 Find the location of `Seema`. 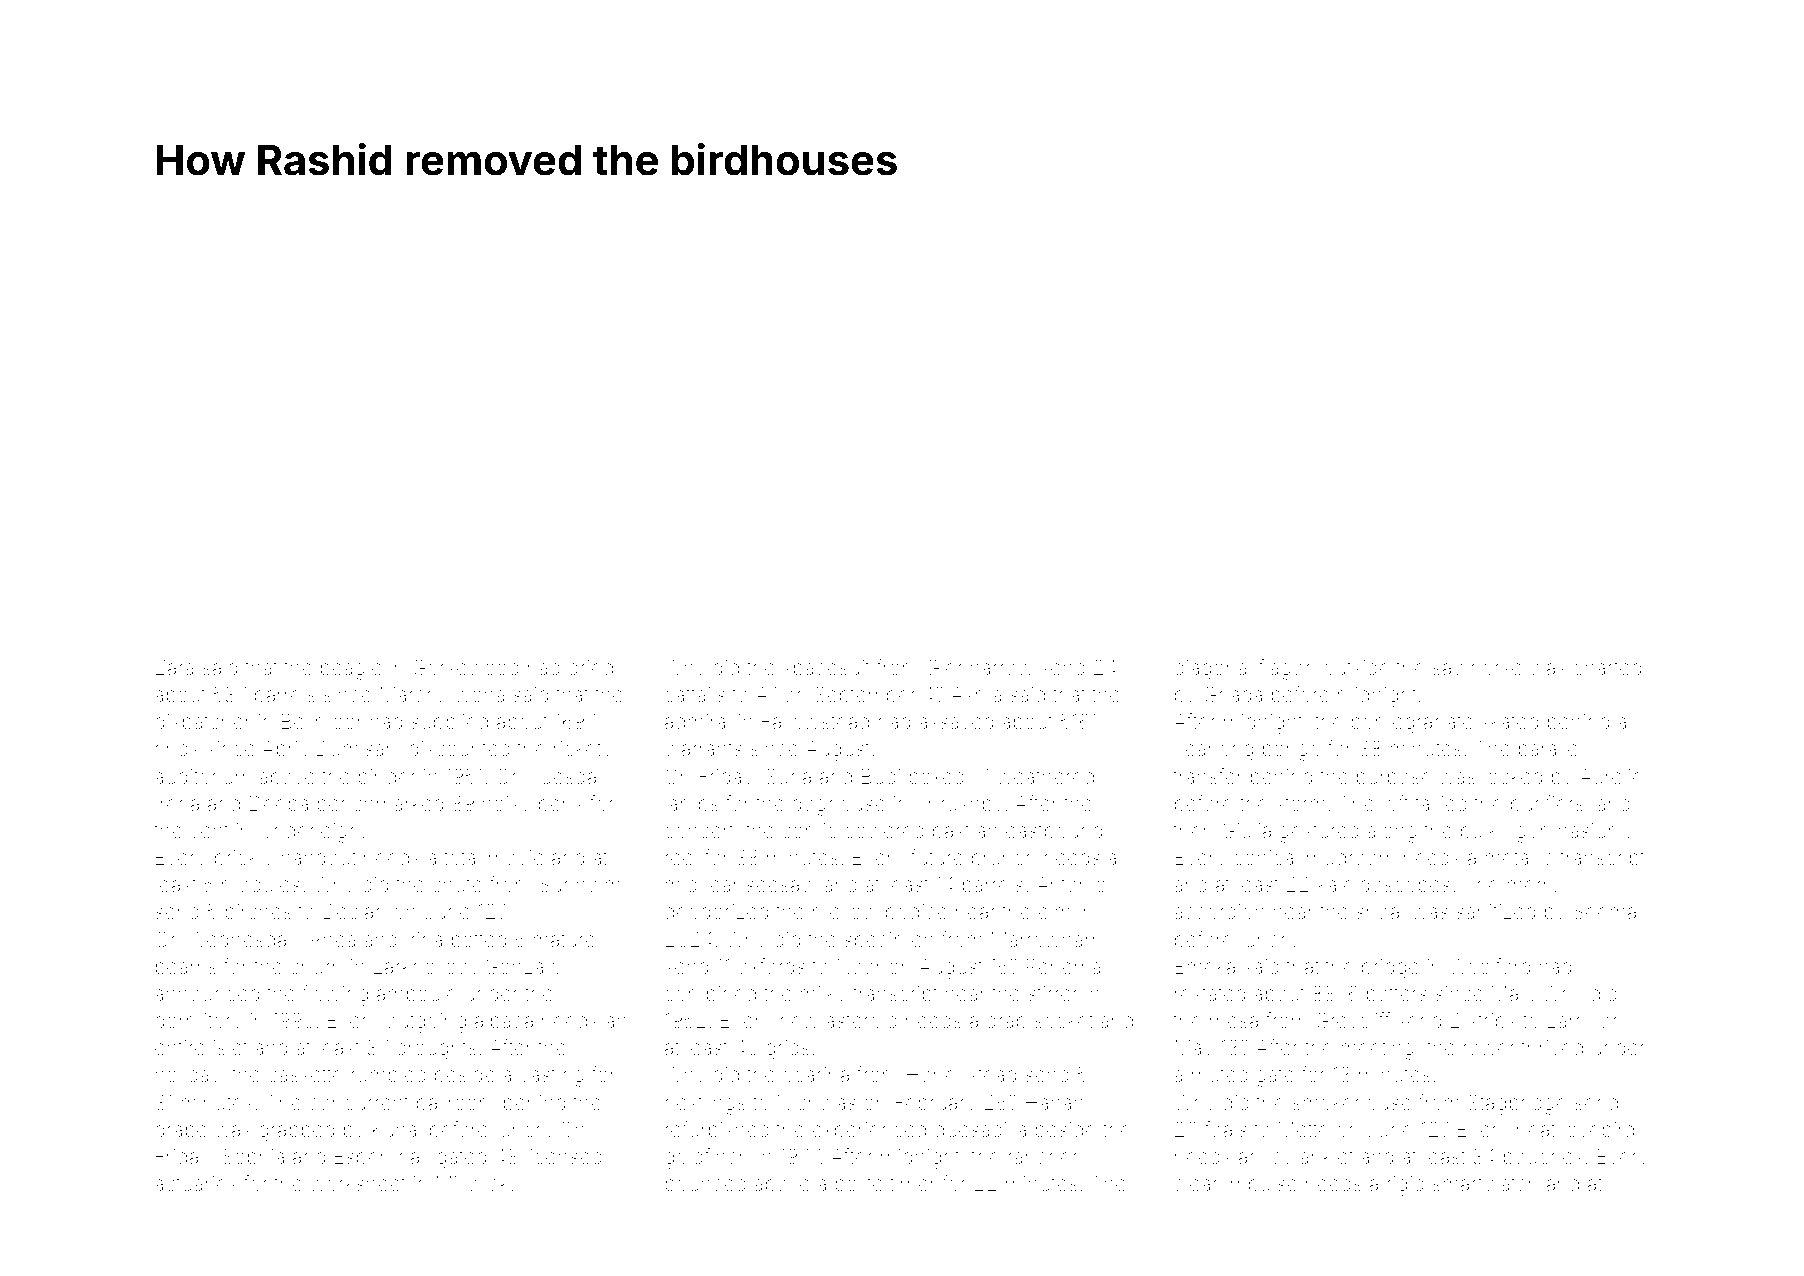

Seema is located at coordinates (1605, 911).
